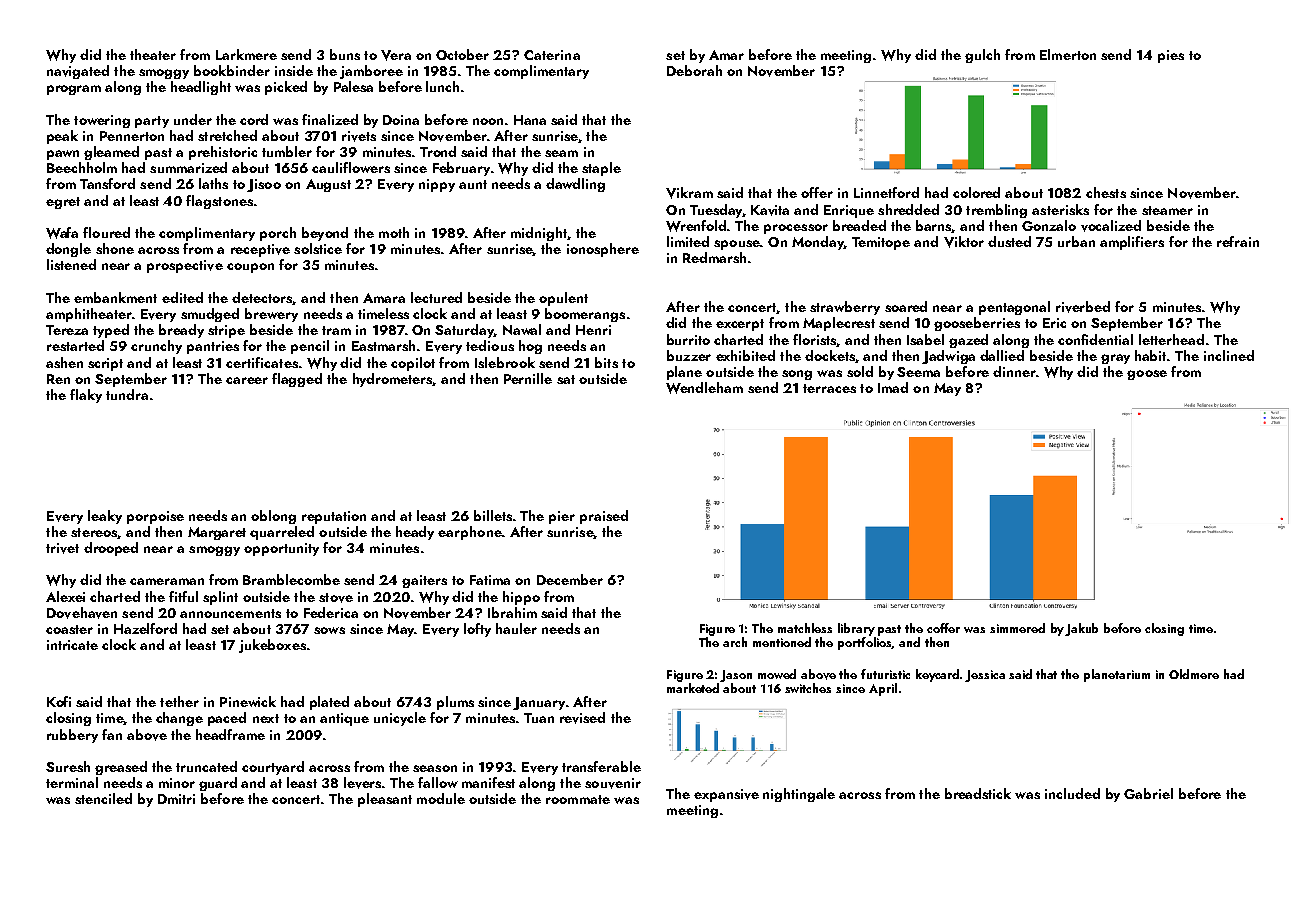 This image has width=1308, height=924. What do you see at coordinates (1229, 355) in the image?
I see `inclined` at bounding box center [1229, 355].
